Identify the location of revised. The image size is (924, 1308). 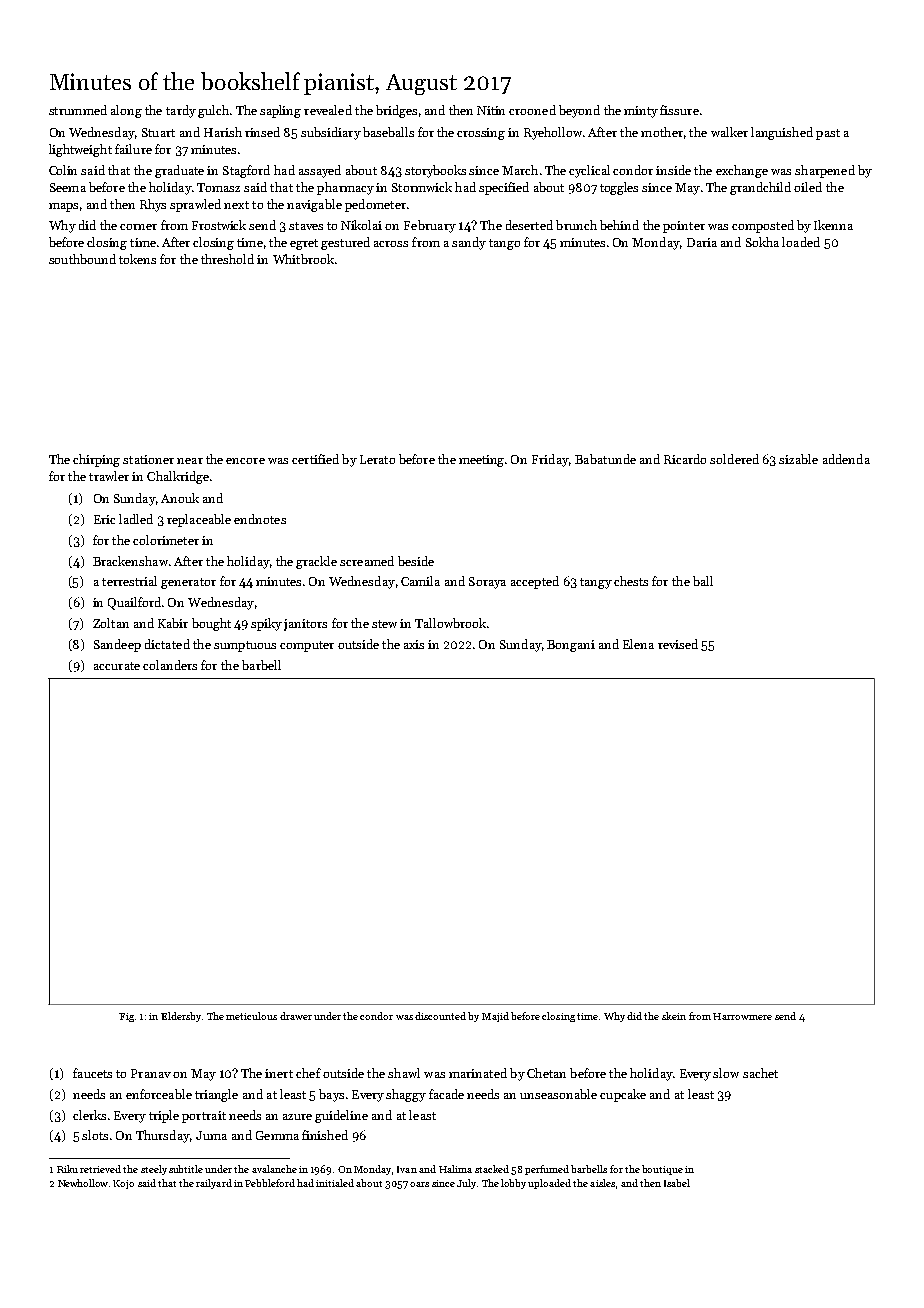
(678, 644).
